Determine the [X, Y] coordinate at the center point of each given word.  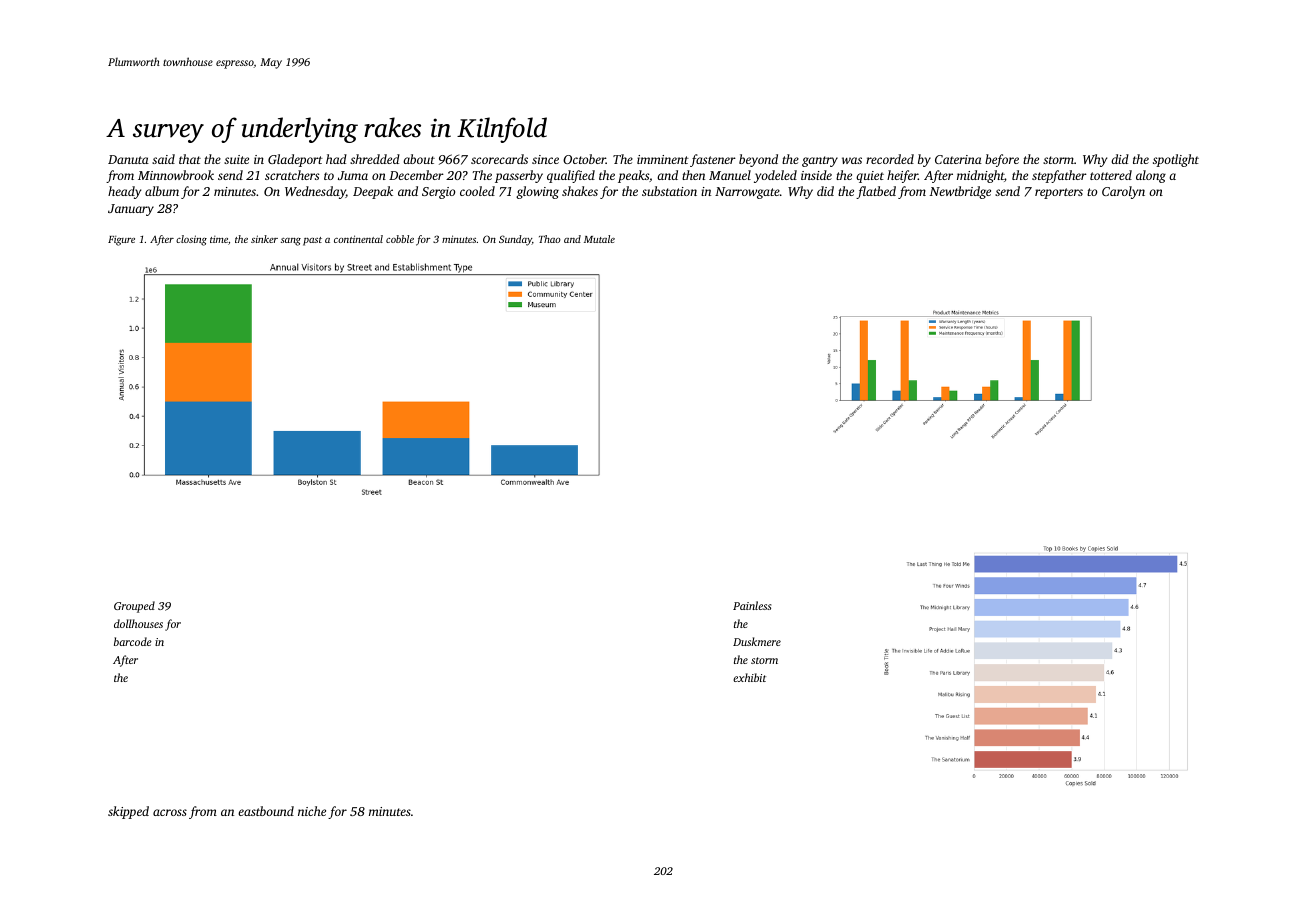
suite [236, 159]
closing [191, 240]
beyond [758, 160]
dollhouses [138, 623]
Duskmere [757, 641]
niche [312, 811]
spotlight [1176, 160]
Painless [752, 605]
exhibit [749, 677]
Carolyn [1123, 192]
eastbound [266, 811]
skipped [128, 812]
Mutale [599, 239]
